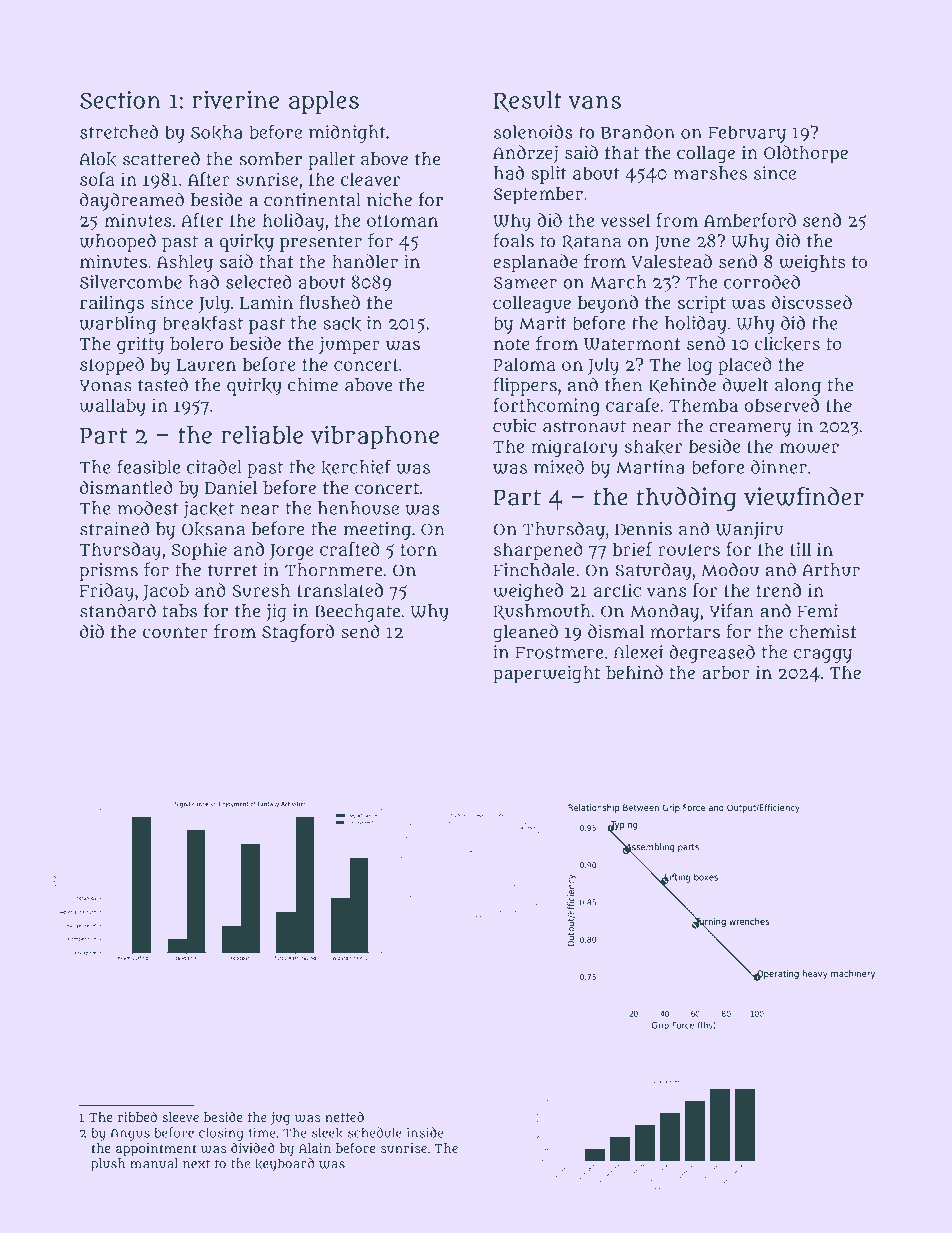 This screenshot has width=952, height=1233. I want to click on ribbed, so click(137, 1117).
